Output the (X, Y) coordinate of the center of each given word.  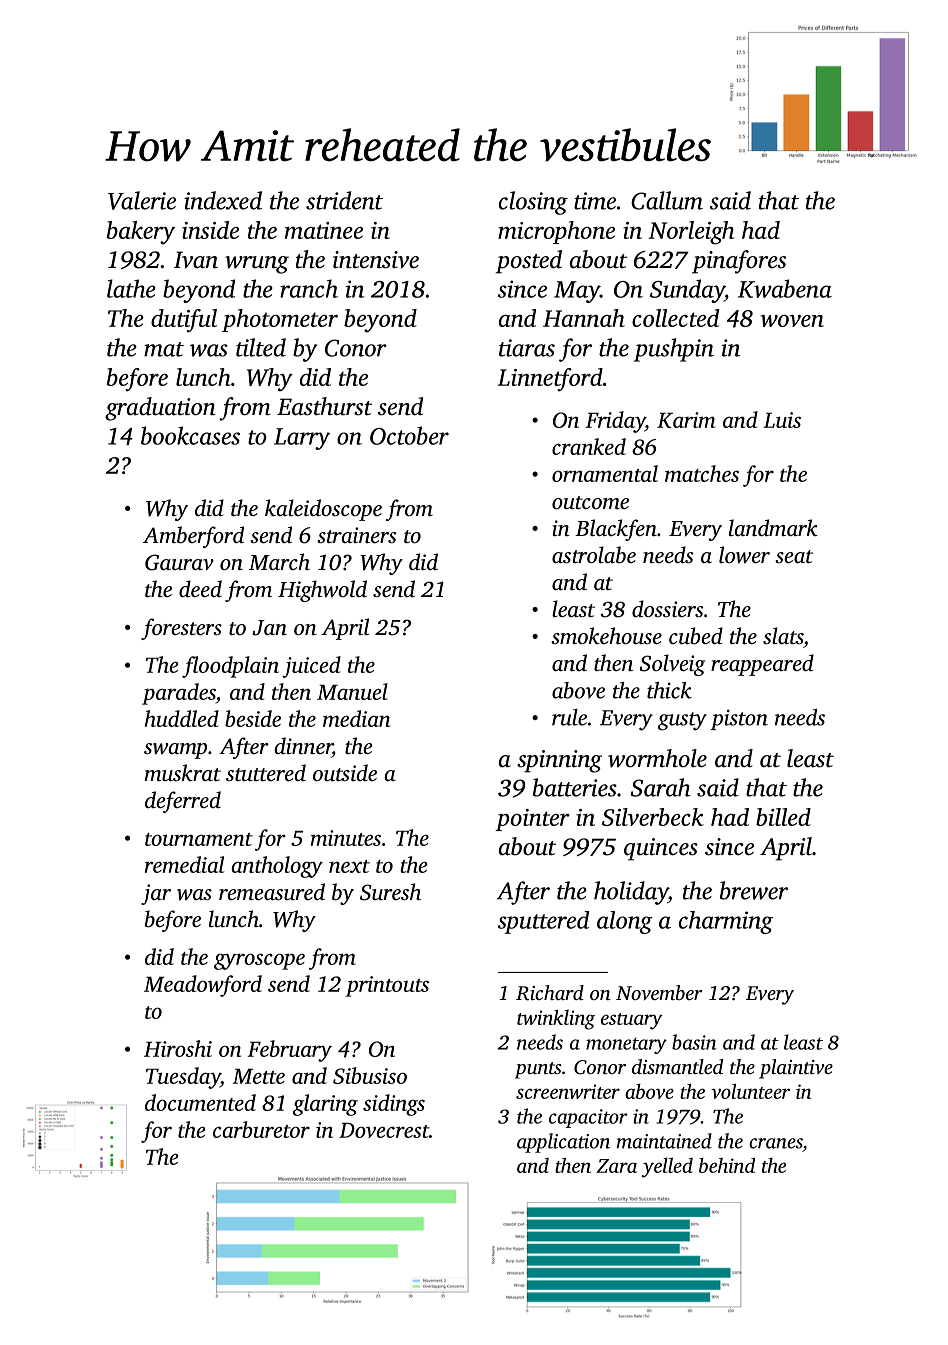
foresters (181, 629)
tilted (261, 347)
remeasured (272, 891)
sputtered (543, 922)
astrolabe (594, 554)
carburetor (261, 1129)
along (624, 922)
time (595, 201)
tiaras (527, 348)
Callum (667, 200)
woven (792, 321)
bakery (141, 233)
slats (783, 635)
